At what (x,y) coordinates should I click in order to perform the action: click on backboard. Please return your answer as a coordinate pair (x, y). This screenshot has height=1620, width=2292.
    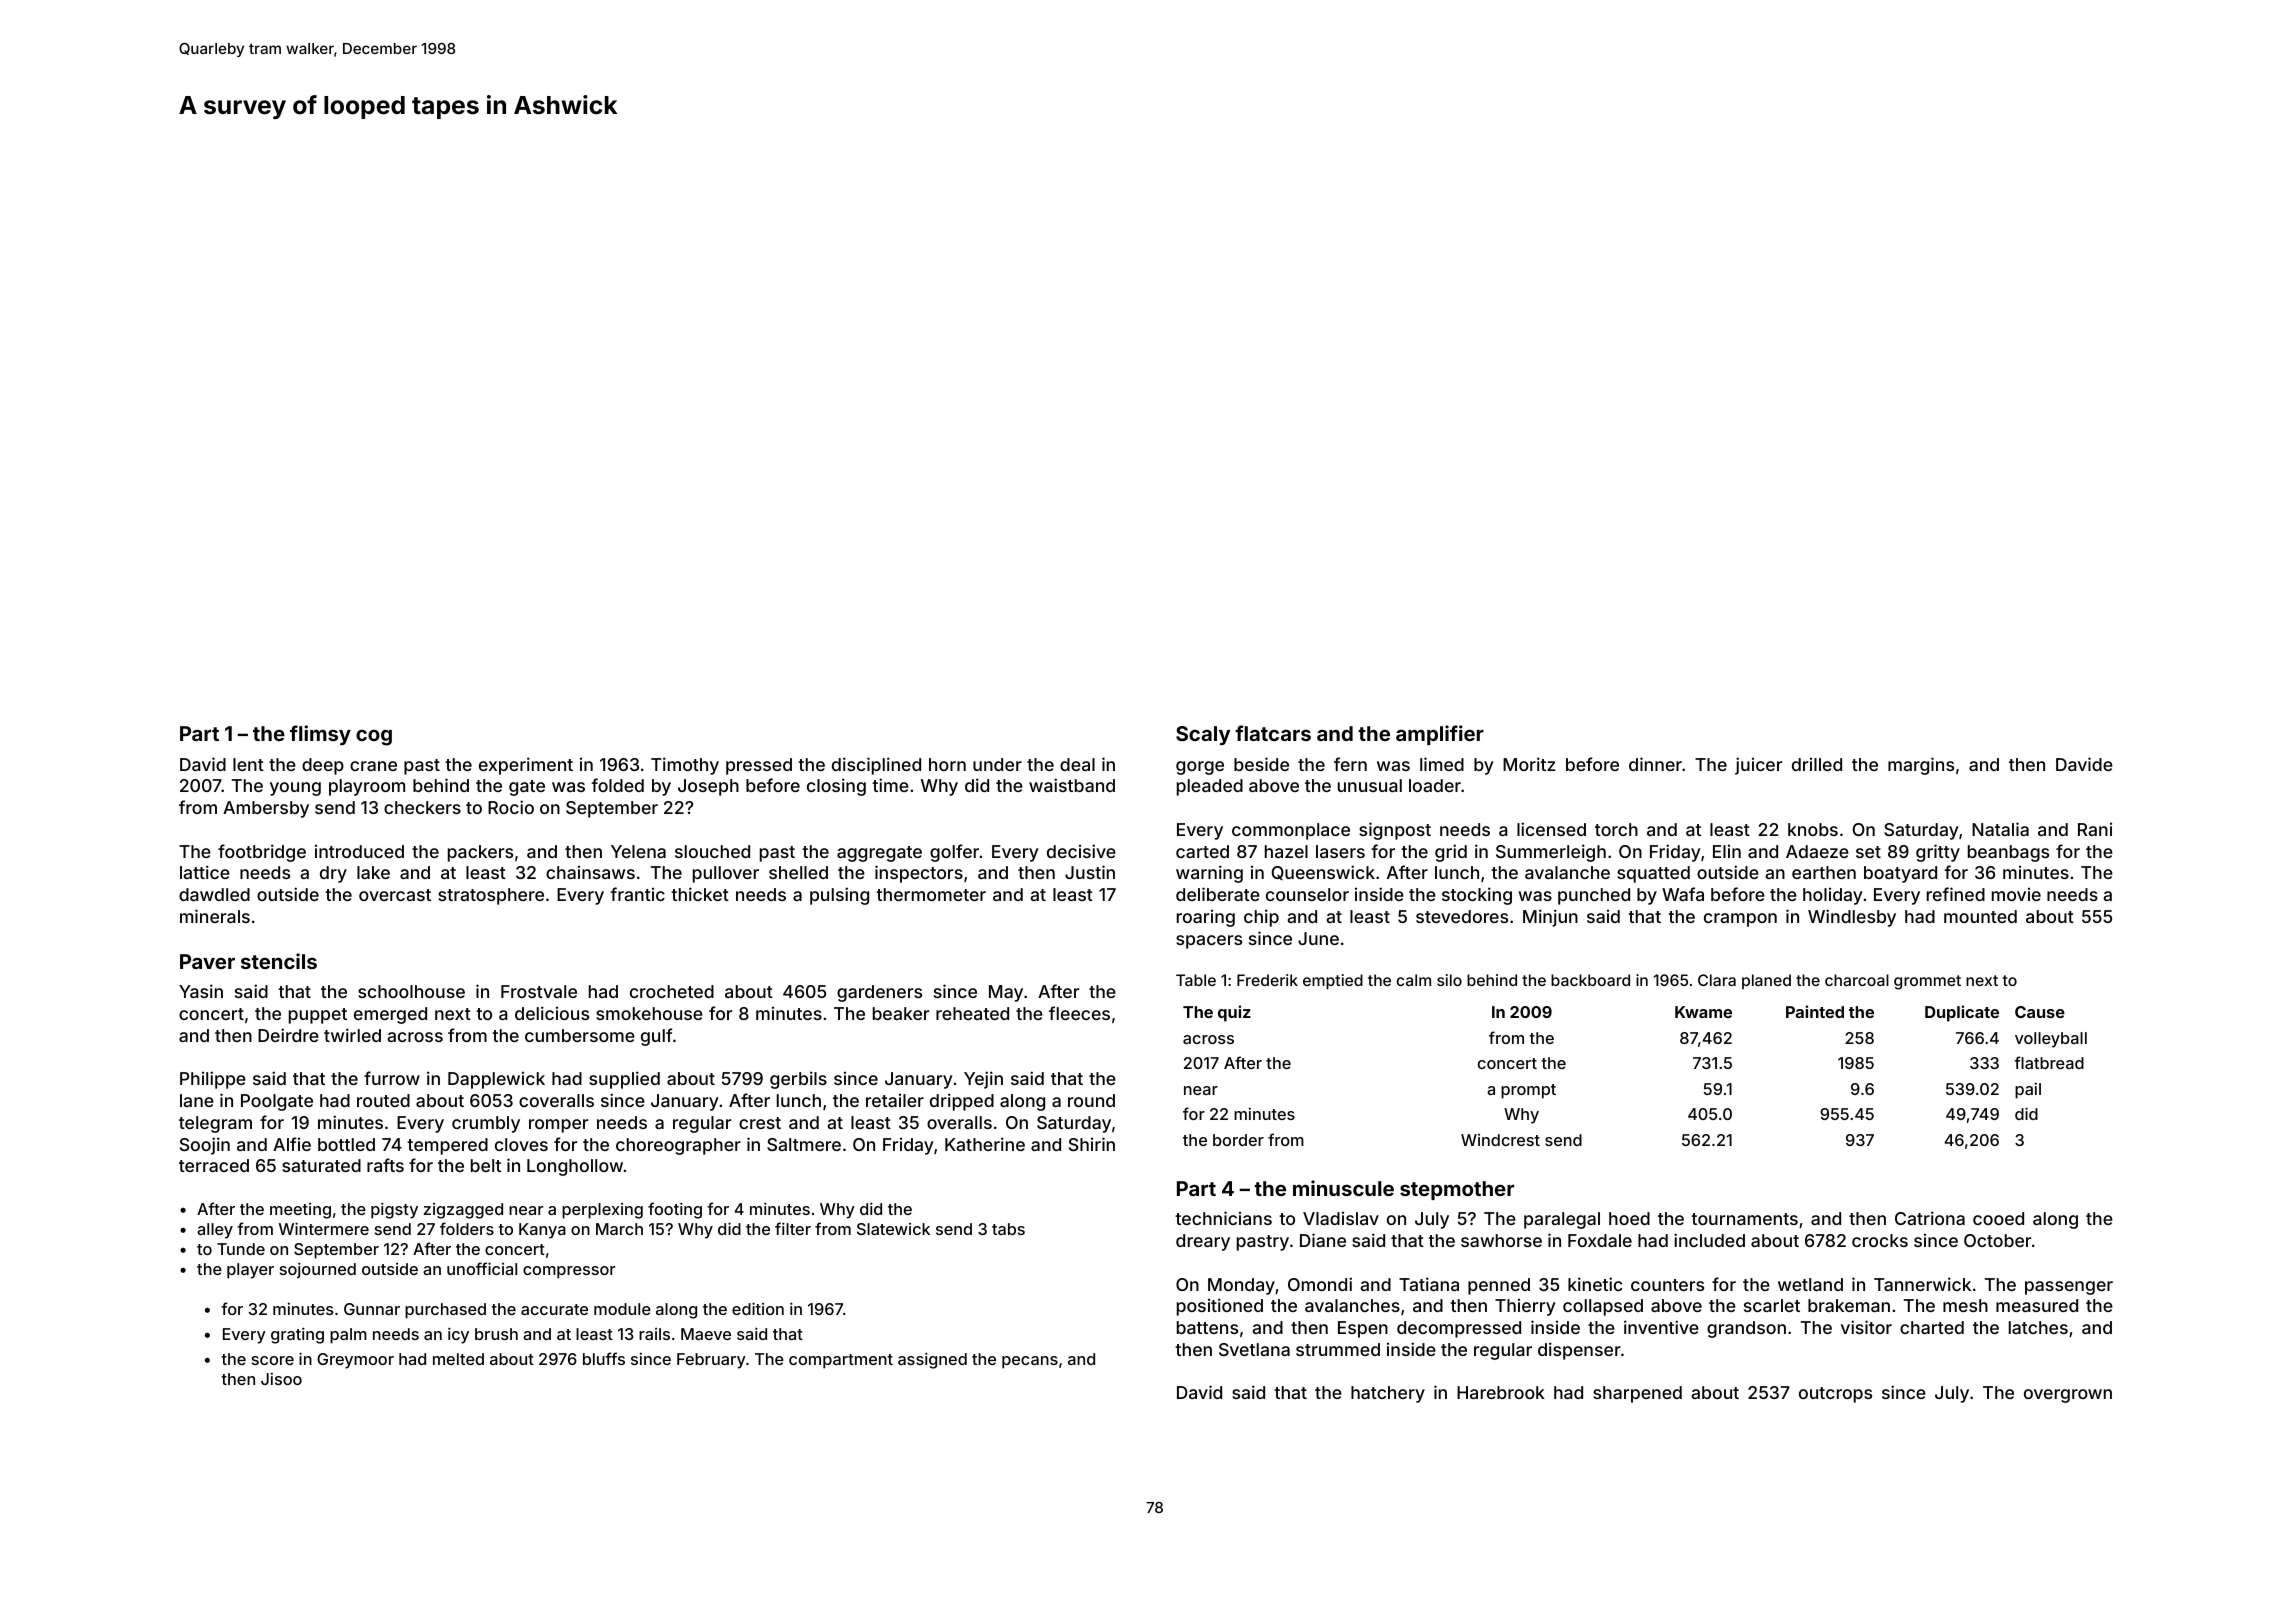
    Looking at the image, I should click on (1590, 980).
